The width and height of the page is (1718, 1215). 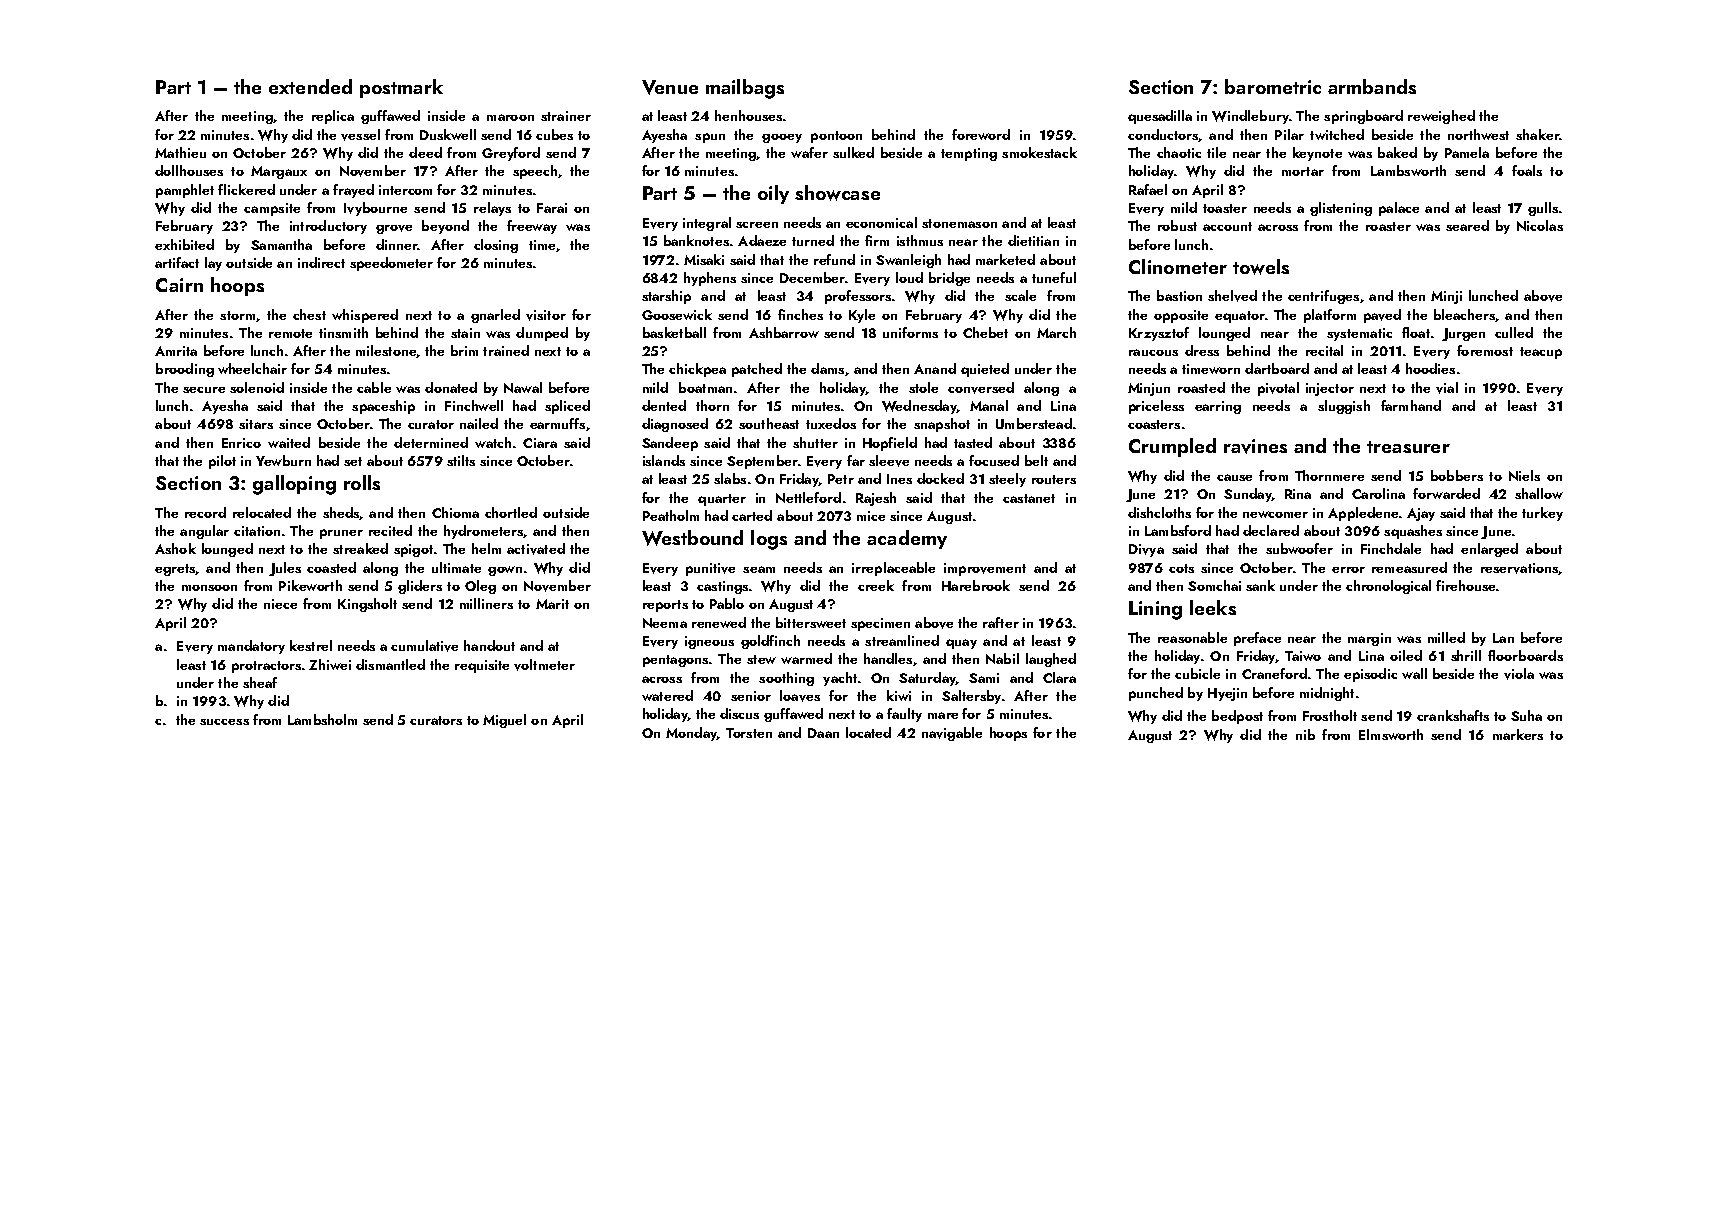 I want to click on markers, so click(x=1518, y=734).
